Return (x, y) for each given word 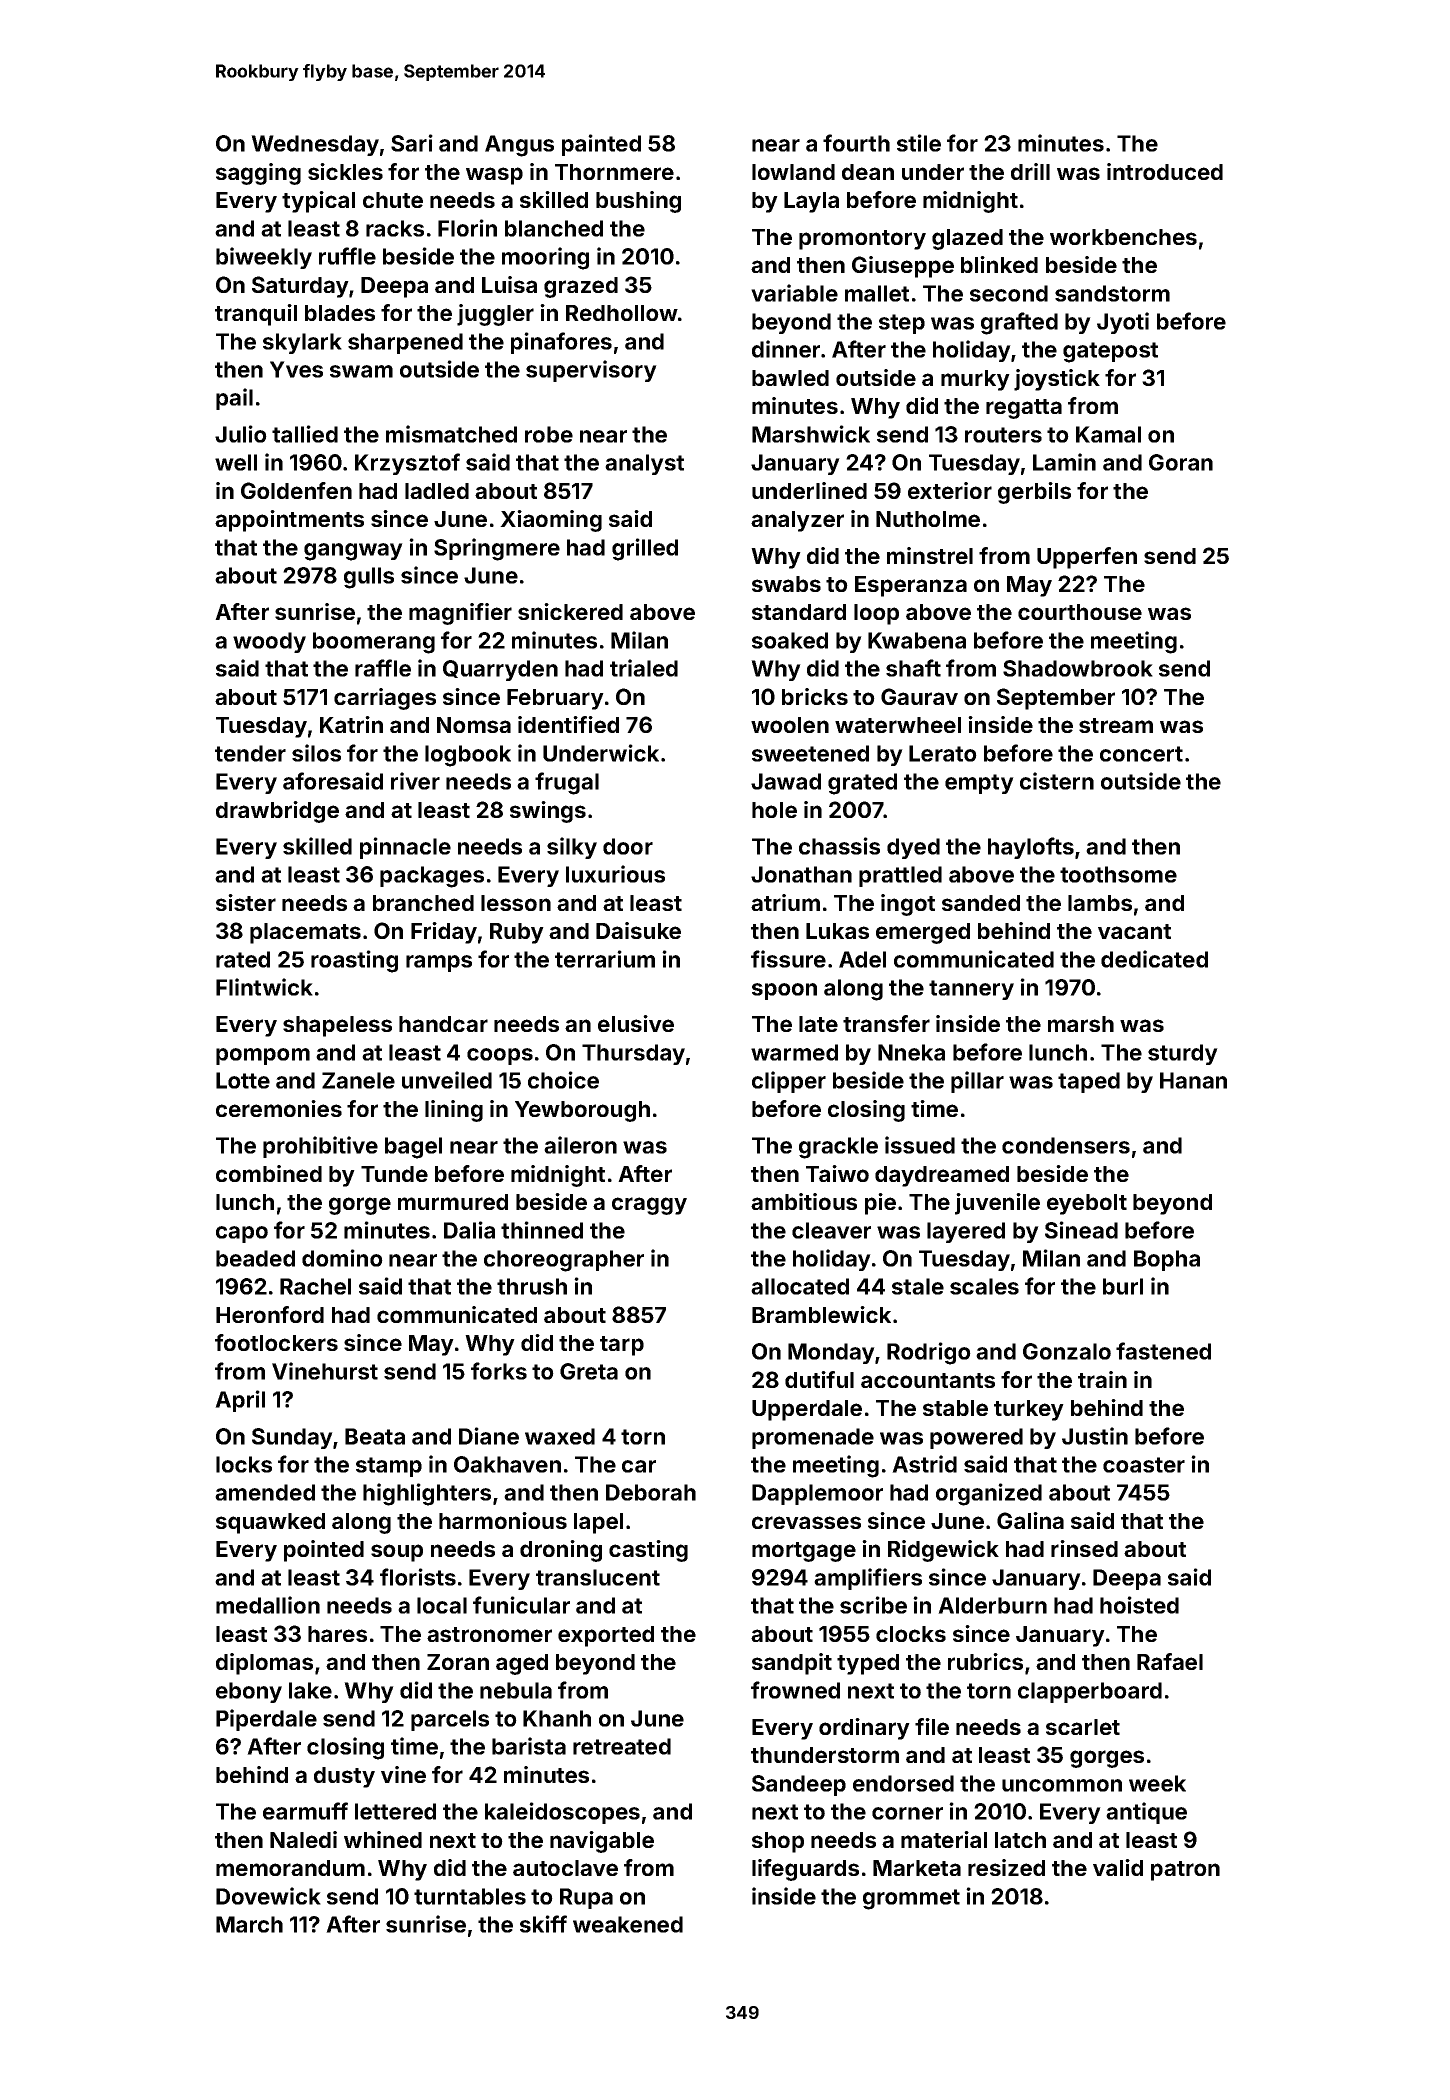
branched (423, 903)
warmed (794, 1052)
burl (1123, 1286)
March (249, 1924)
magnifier (460, 614)
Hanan (1193, 1080)
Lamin (1064, 462)
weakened (628, 1924)
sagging (258, 174)
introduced (1165, 171)
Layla (811, 202)
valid (1118, 1867)
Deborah (651, 1492)
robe (549, 434)
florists (418, 1577)
